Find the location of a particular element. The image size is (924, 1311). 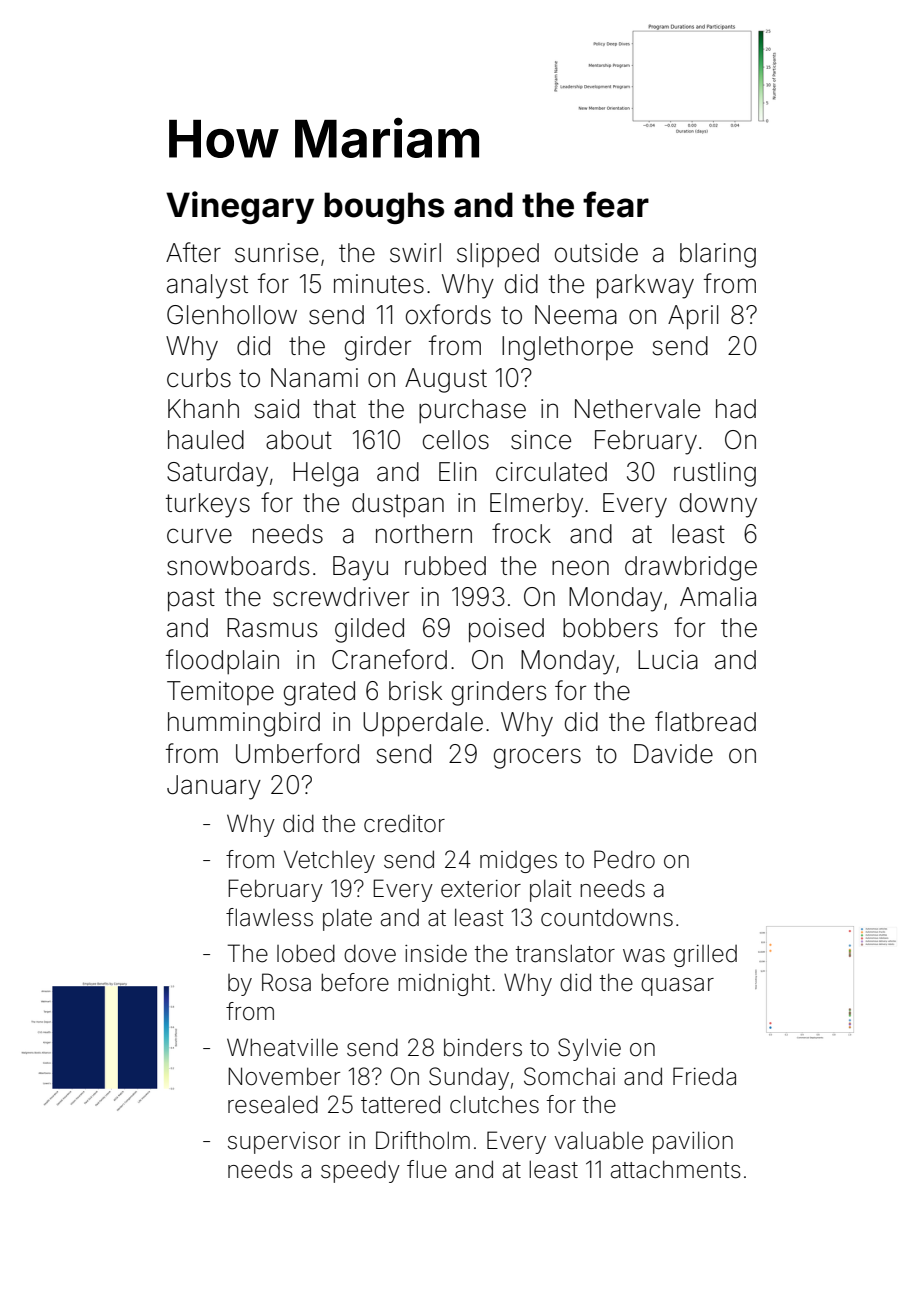

Vetchley is located at coordinates (329, 861).
